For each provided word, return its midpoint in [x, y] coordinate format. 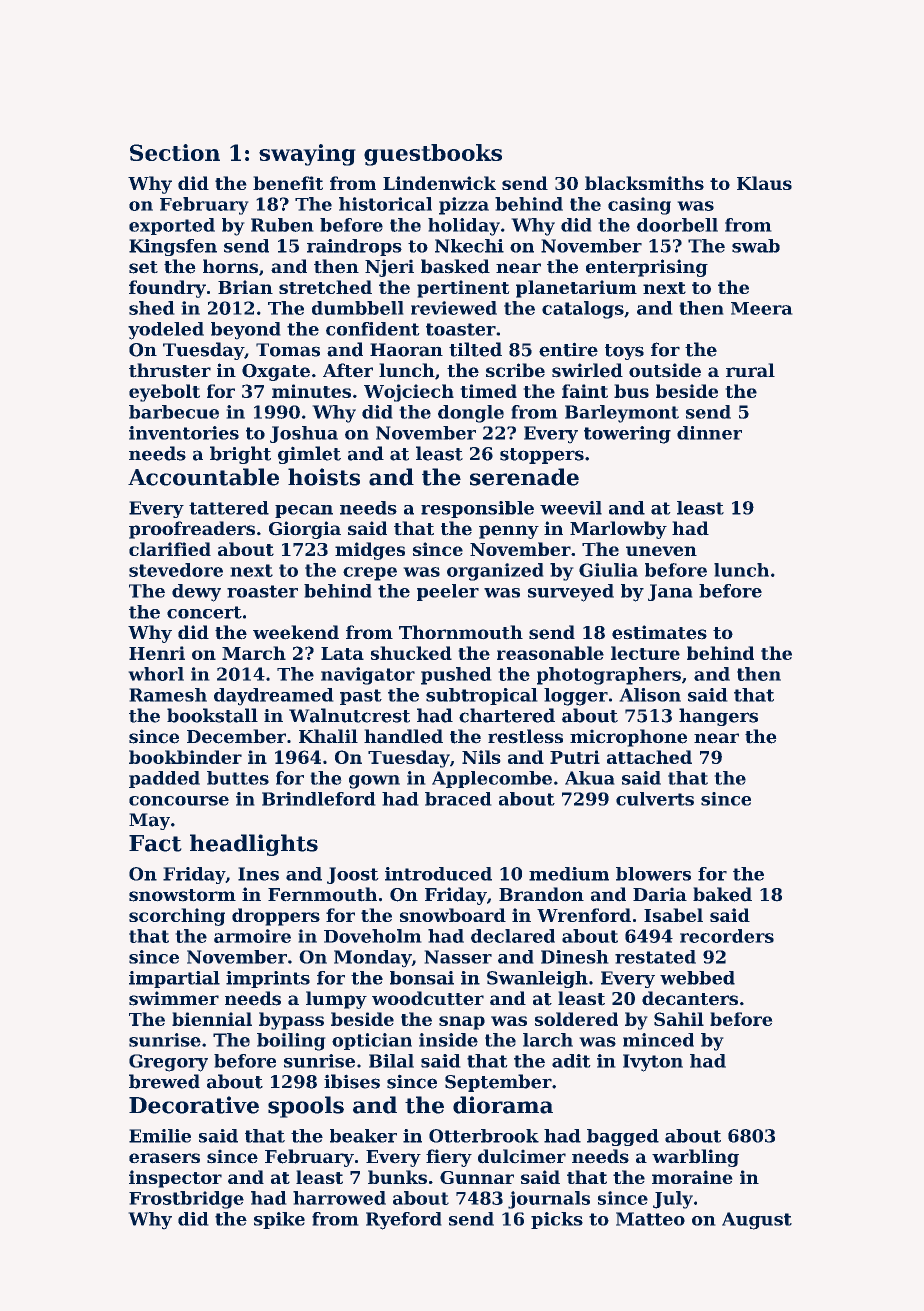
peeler [448, 592]
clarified [170, 549]
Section [175, 152]
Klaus [764, 183]
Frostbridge [186, 1200]
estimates [659, 632]
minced [658, 1040]
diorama [503, 1105]
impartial [174, 979]
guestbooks [433, 155]
